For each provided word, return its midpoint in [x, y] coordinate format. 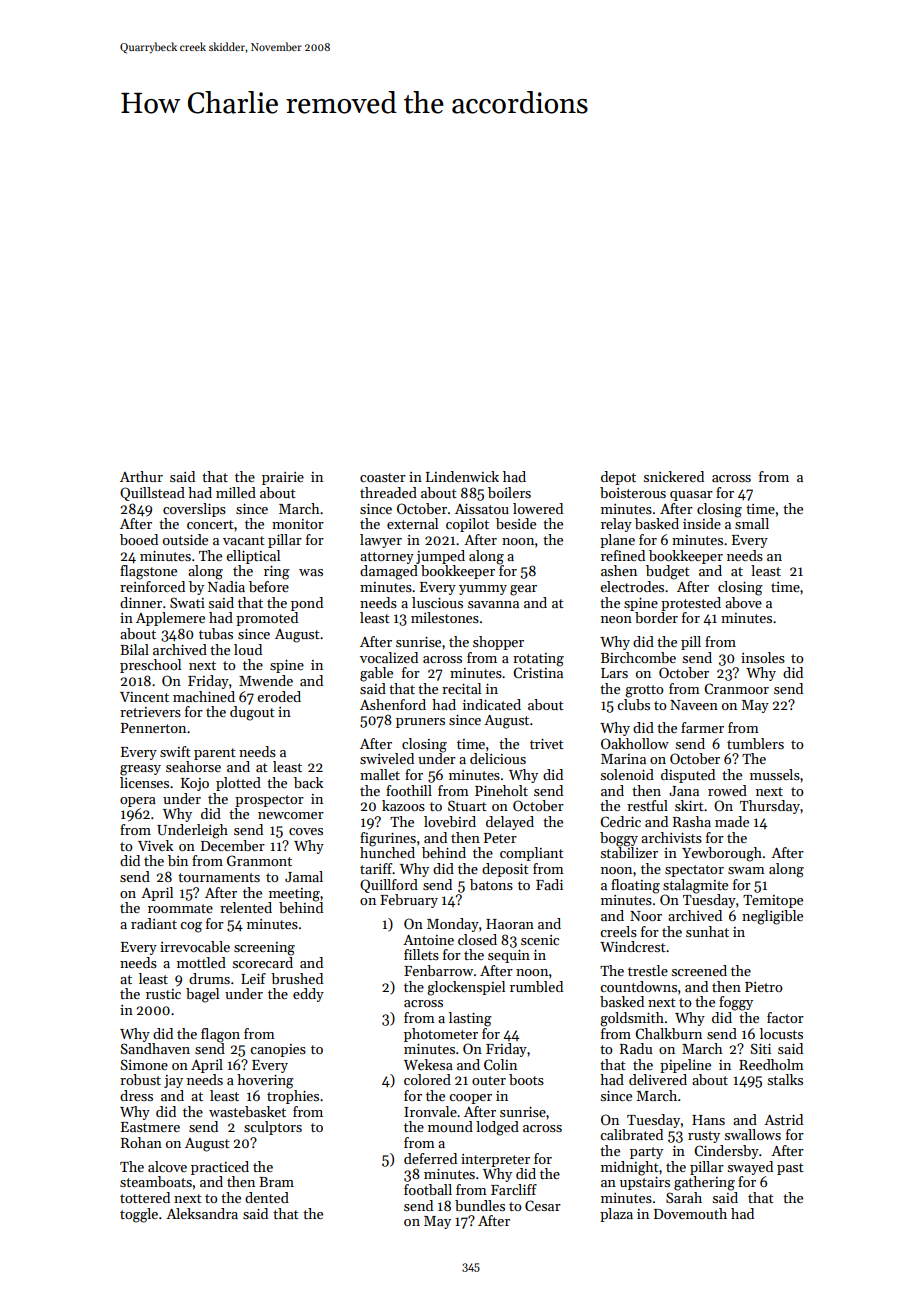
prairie [283, 478]
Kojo [195, 784]
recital [461, 688]
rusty [704, 1137]
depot [618, 478]
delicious [498, 758]
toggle [139, 1215]
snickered [674, 476]
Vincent [144, 697]
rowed [727, 790]
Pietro [764, 987]
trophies [293, 1097]
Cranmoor [736, 688]
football [428, 1189]
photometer [441, 1035]
